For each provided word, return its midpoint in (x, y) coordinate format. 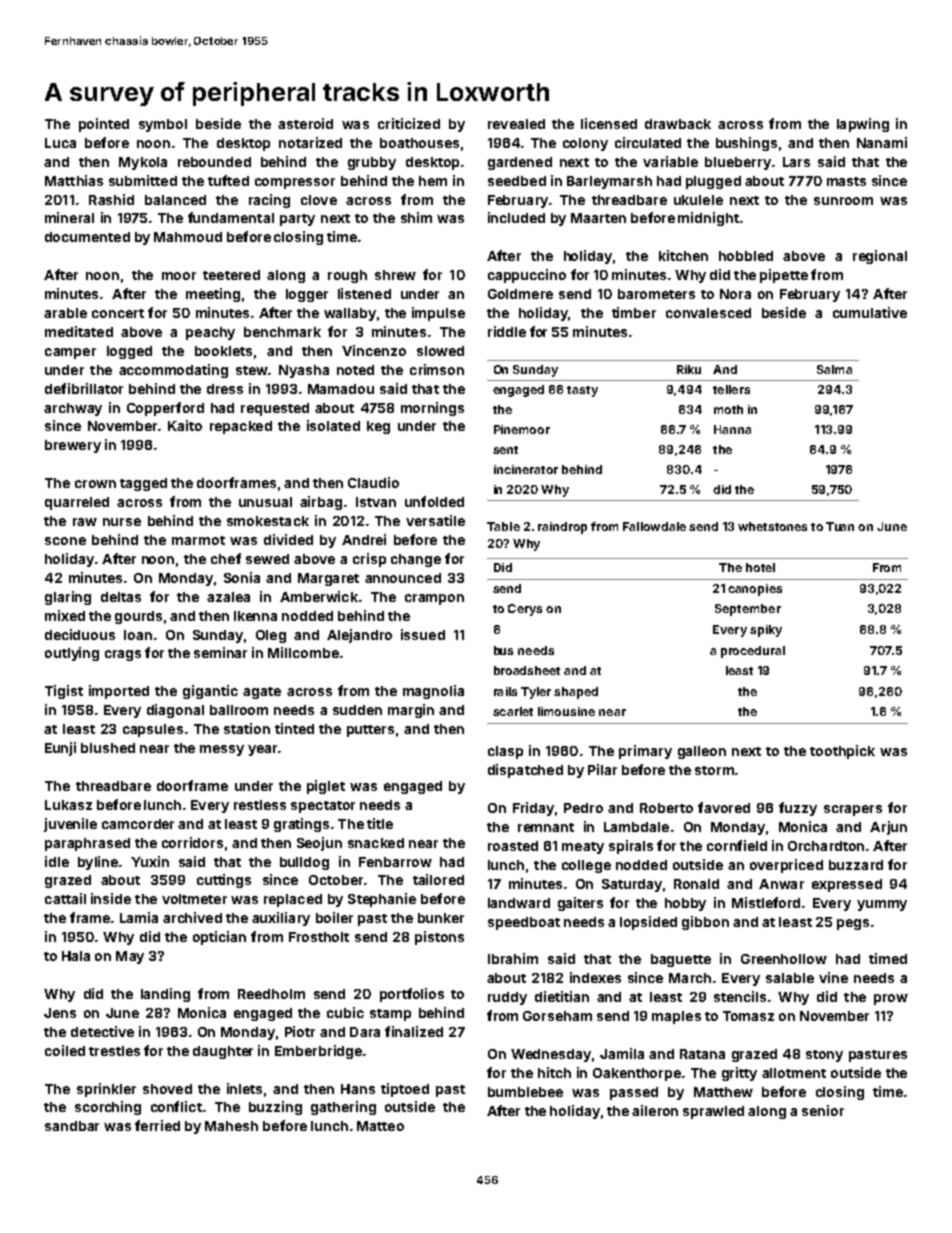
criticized (409, 123)
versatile (435, 520)
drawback (678, 124)
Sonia (242, 577)
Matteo (380, 1126)
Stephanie (382, 900)
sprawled (713, 1112)
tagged (143, 484)
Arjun (888, 828)
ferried (157, 1125)
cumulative (870, 312)
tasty (582, 391)
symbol (163, 125)
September (748, 610)
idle (57, 861)
